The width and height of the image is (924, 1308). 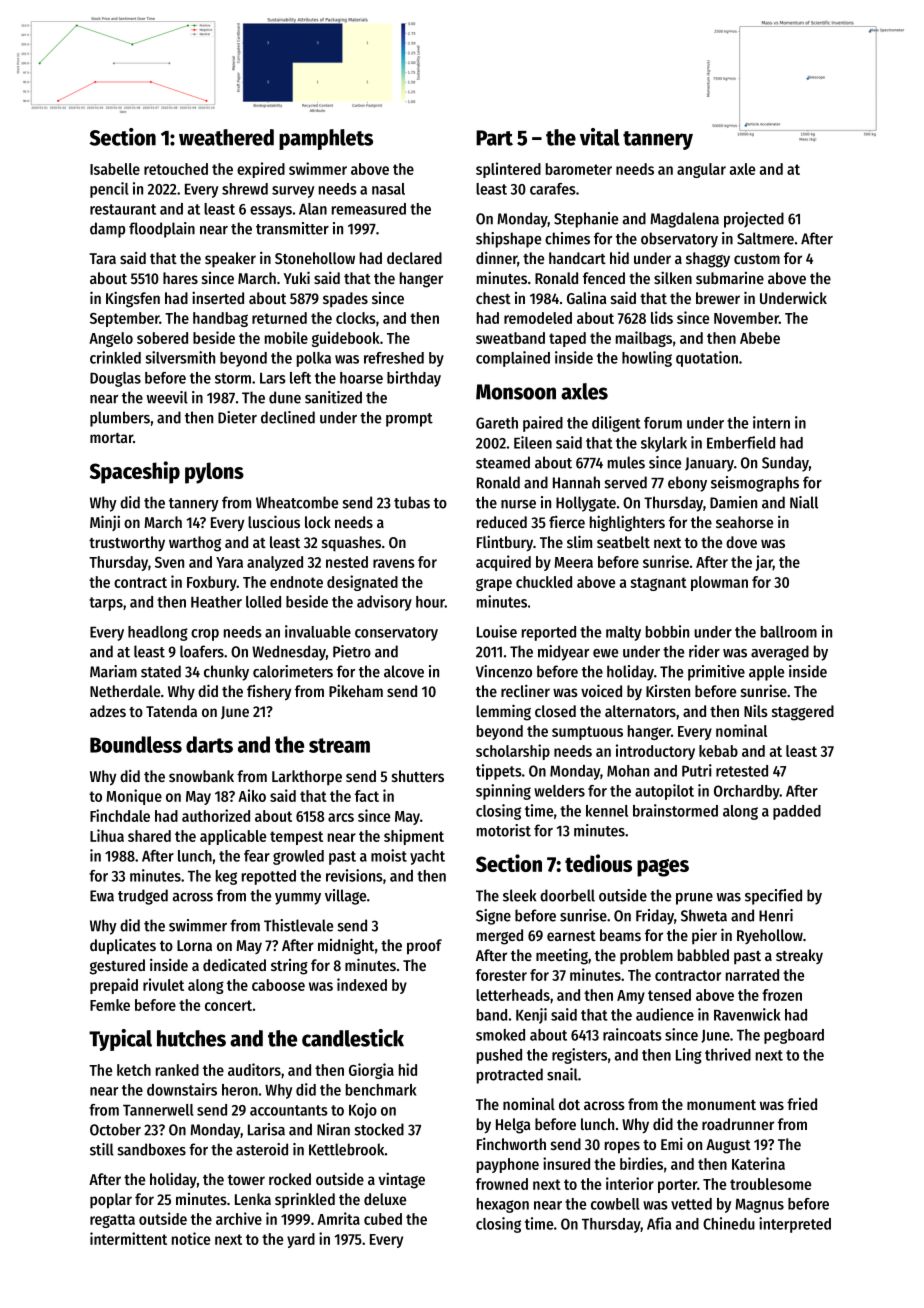 I want to click on Afia, so click(x=659, y=1223).
